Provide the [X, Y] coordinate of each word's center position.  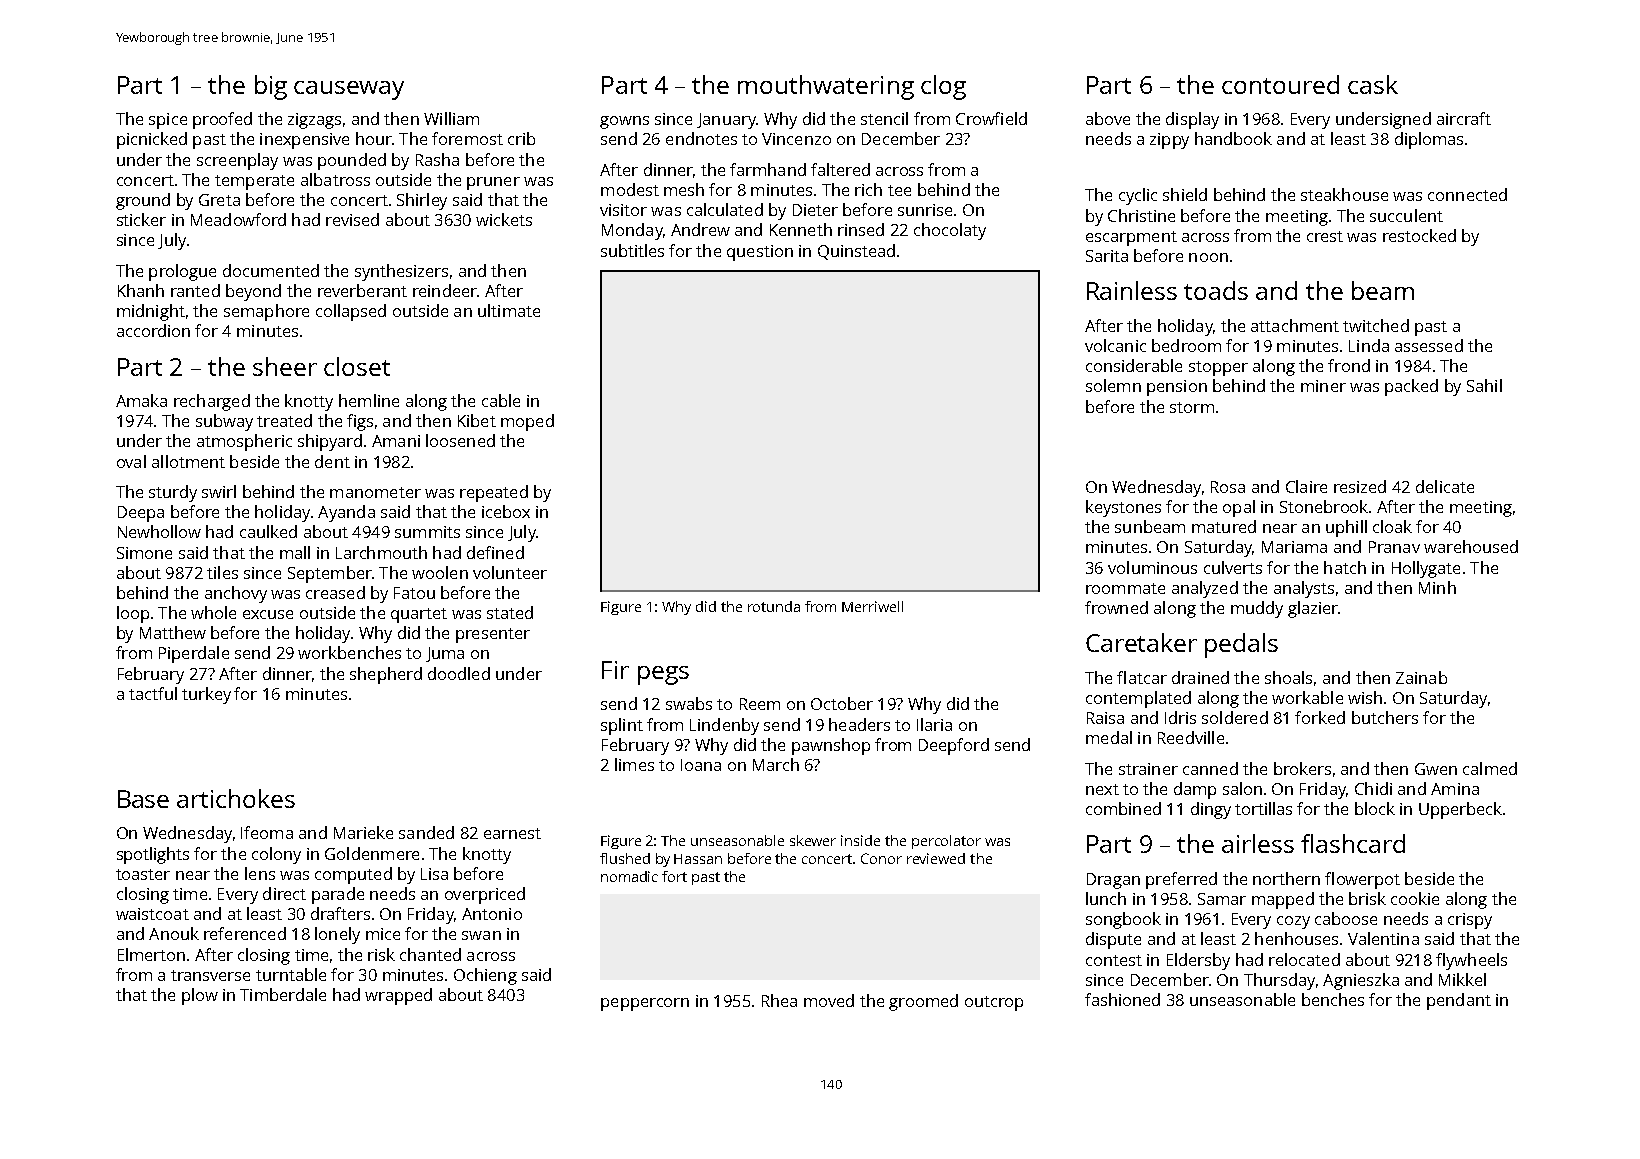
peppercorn [645, 1004]
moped [527, 422]
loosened [460, 440]
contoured [1280, 84]
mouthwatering [826, 87]
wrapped [398, 996]
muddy [1257, 609]
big [271, 87]
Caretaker [1141, 642]
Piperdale [194, 654]
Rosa [1228, 487]
